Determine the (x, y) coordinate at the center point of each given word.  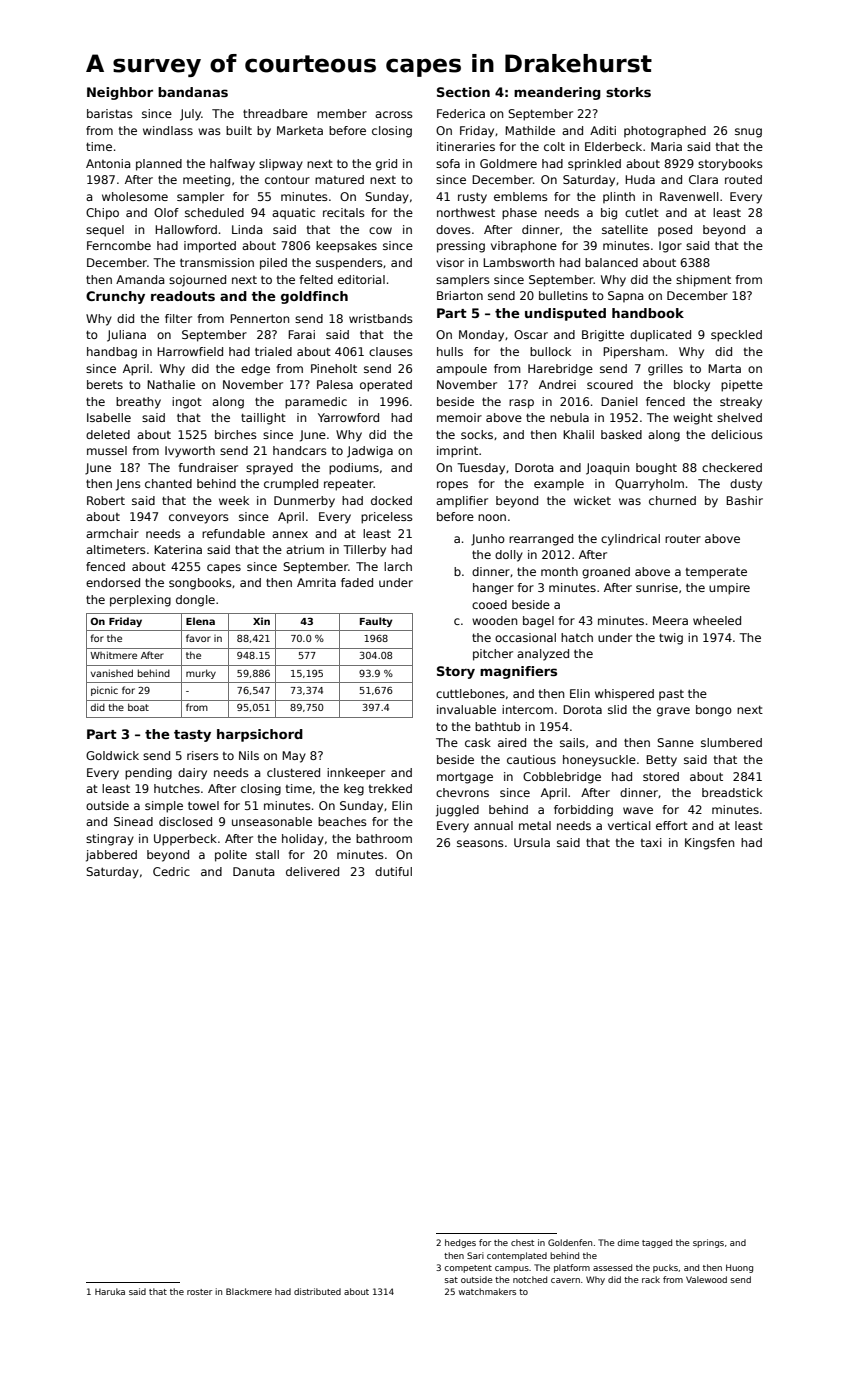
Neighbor (120, 93)
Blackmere (249, 1291)
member (342, 113)
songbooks (200, 584)
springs (708, 1243)
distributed (317, 1291)
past (671, 695)
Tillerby (364, 551)
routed (743, 179)
